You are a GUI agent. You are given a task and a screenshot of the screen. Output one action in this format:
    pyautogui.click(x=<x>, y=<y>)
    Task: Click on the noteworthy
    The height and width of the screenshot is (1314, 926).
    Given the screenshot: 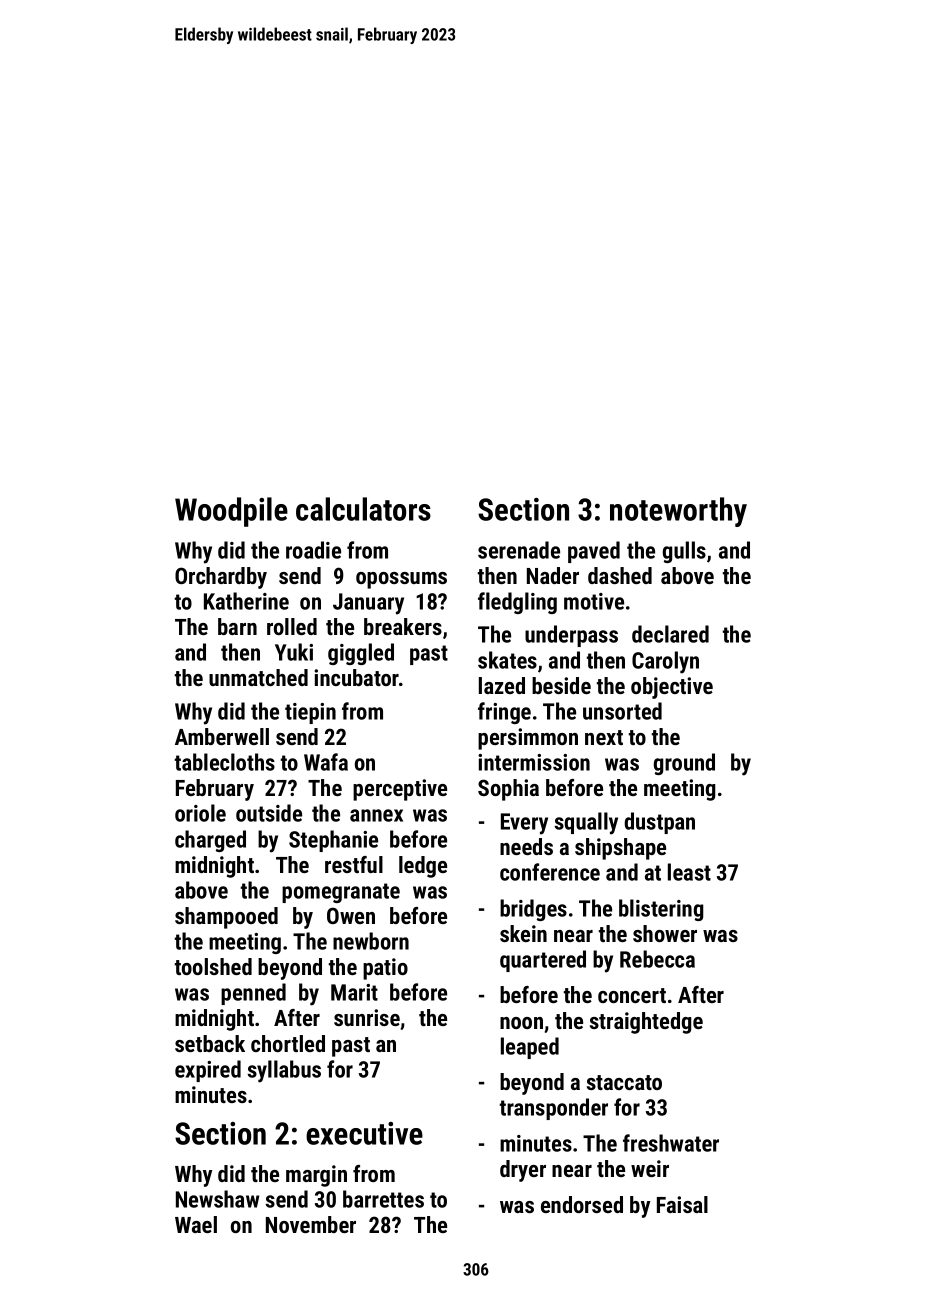 What is the action you would take?
    pyautogui.click(x=678, y=512)
